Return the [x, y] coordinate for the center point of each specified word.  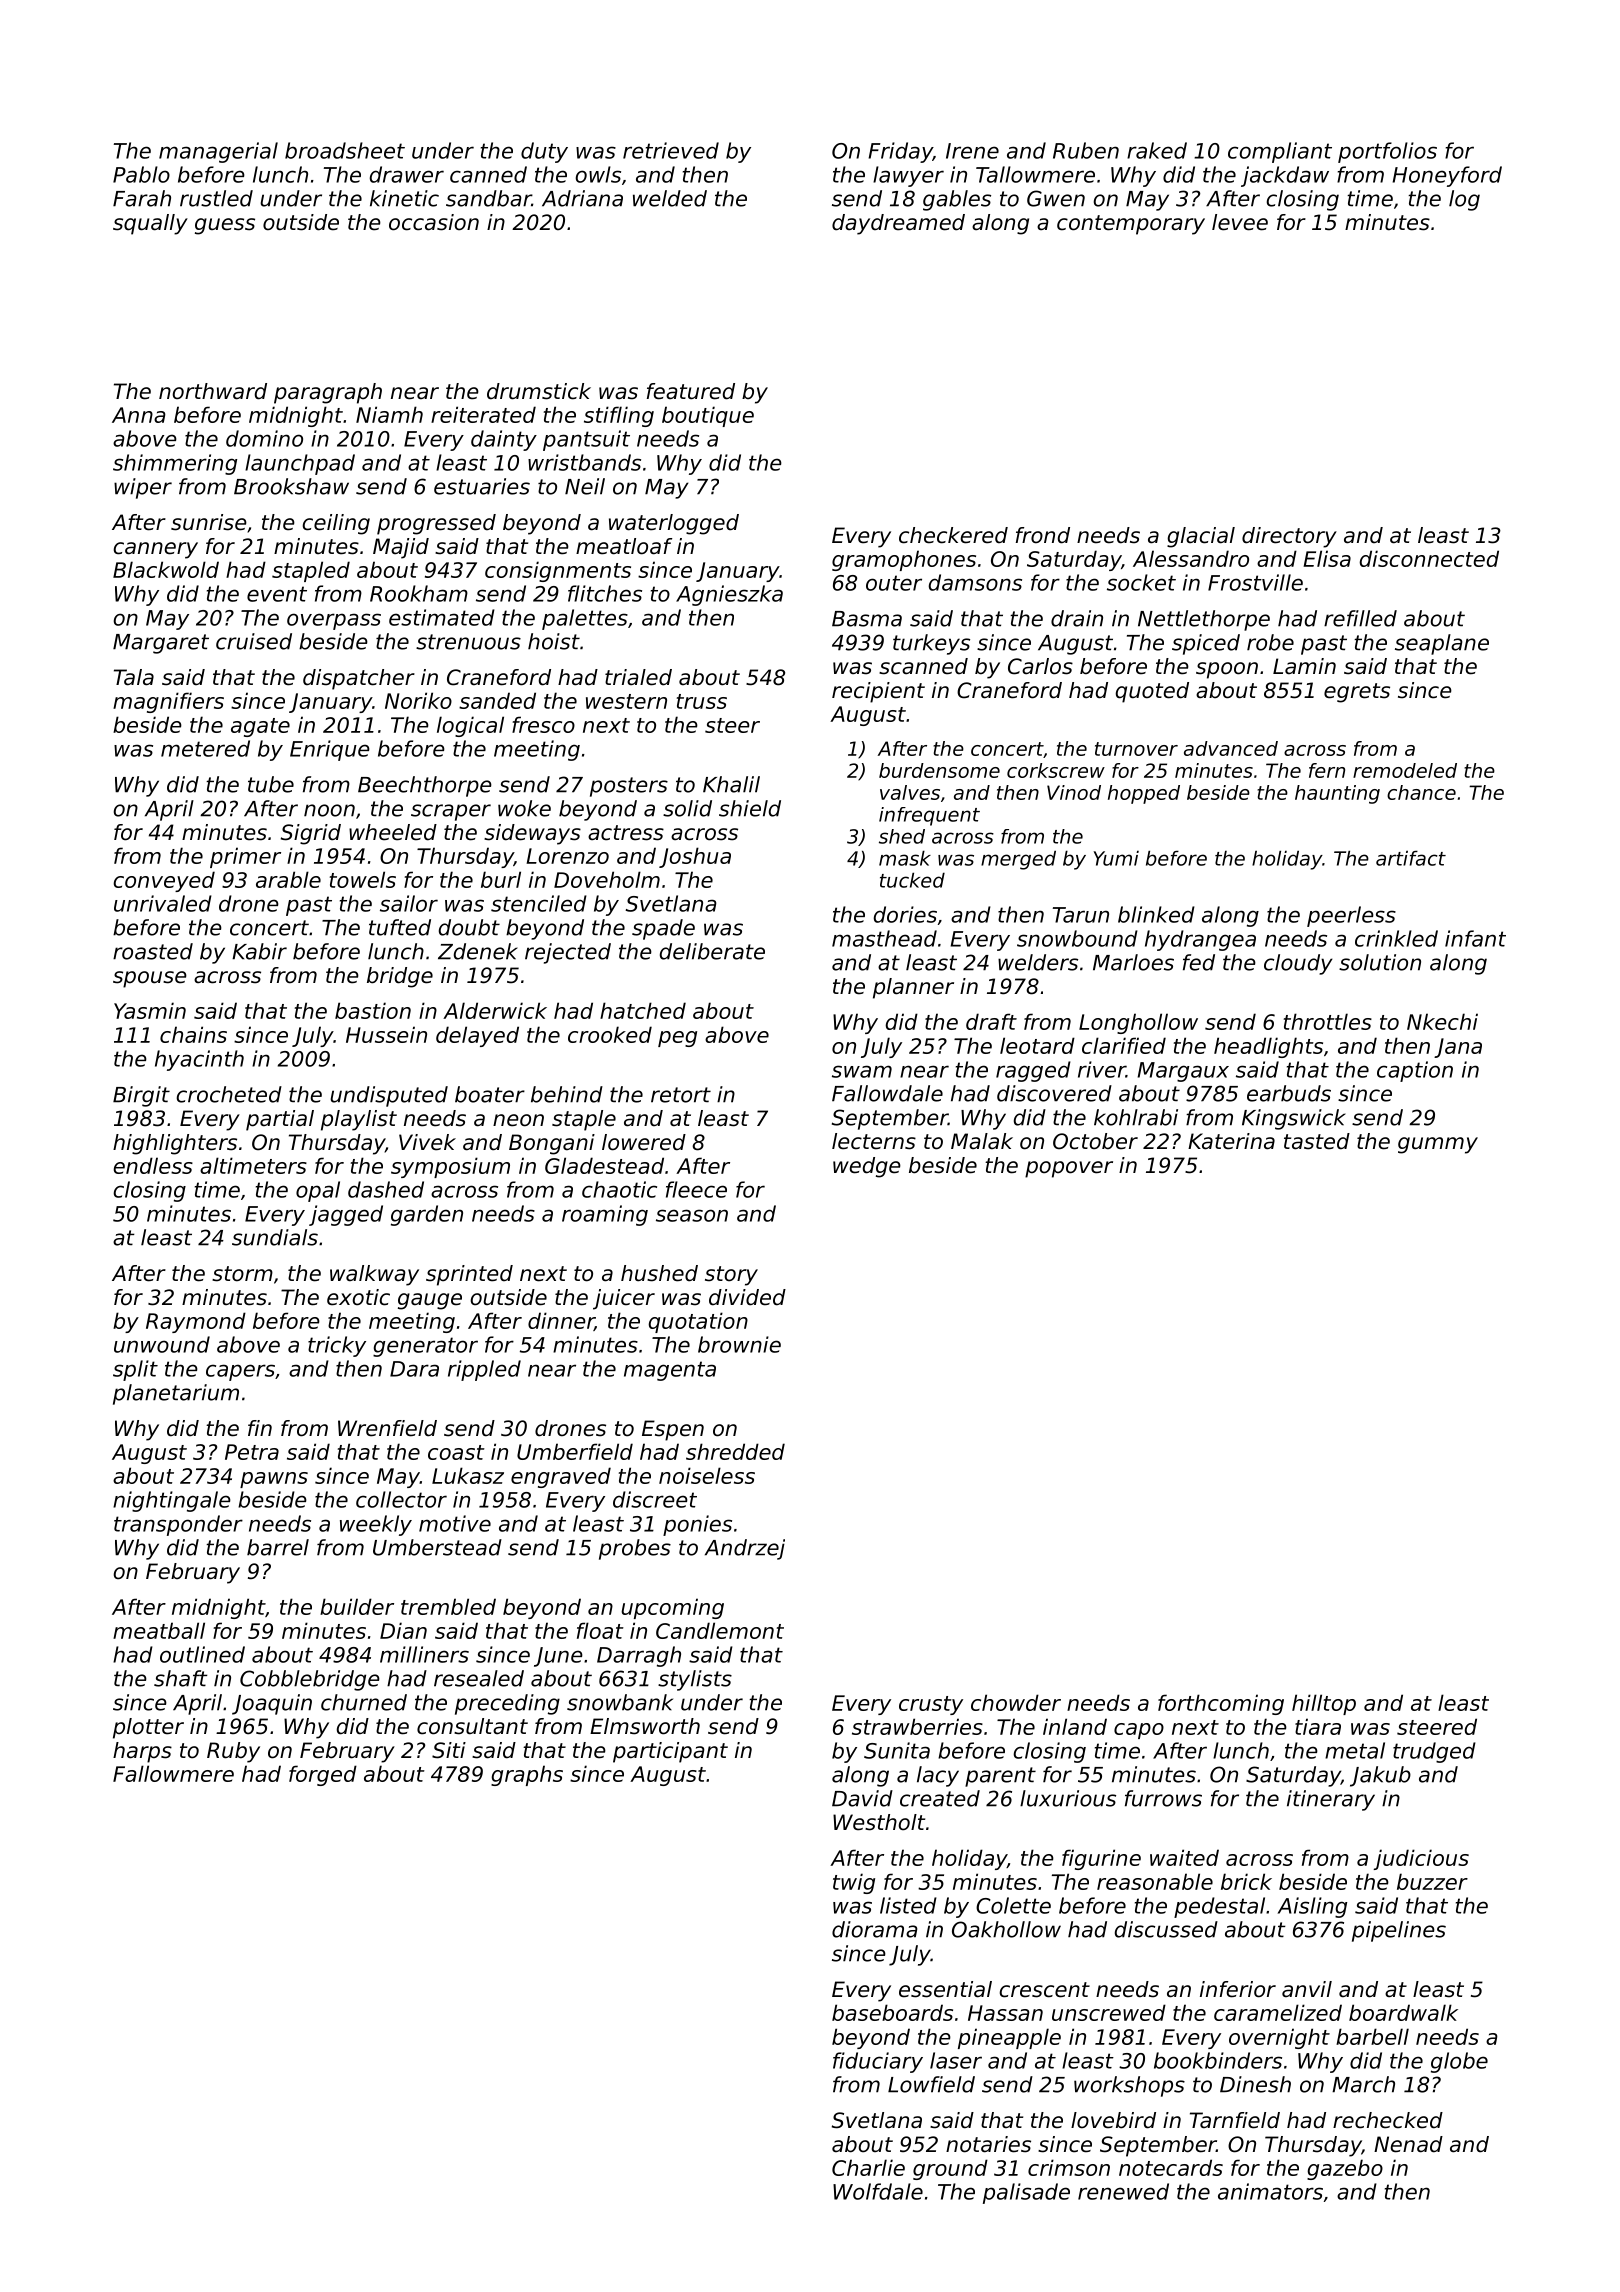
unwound [162, 1344]
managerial [218, 152]
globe [1459, 2062]
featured [691, 391]
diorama [874, 1929]
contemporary [1131, 225]
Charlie [868, 2167]
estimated [442, 617]
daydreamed [898, 224]
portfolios [1387, 152]
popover [1069, 1169]
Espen [673, 1430]
